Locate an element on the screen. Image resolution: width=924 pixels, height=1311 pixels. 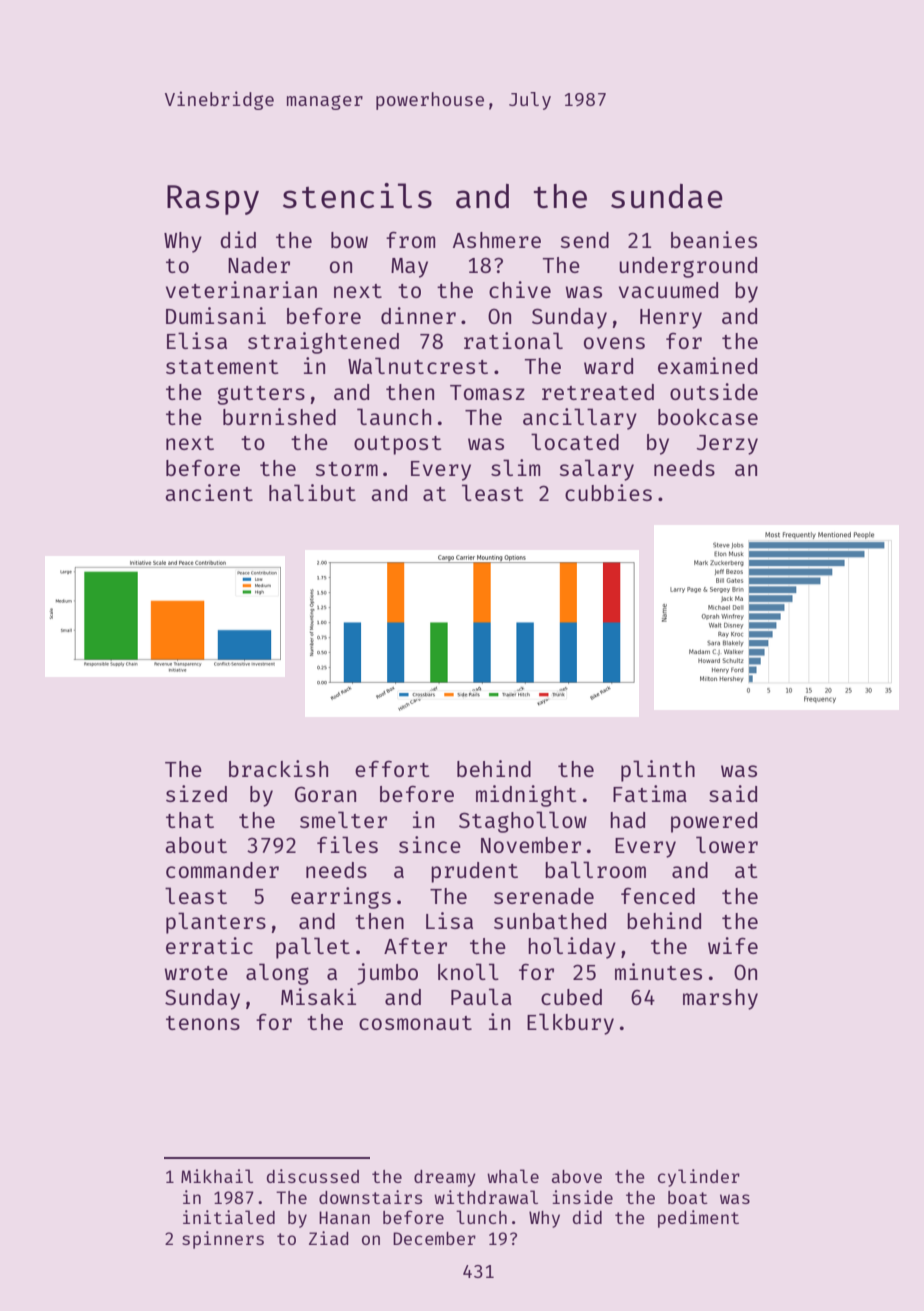
cosmonaut is located at coordinates (415, 1023).
